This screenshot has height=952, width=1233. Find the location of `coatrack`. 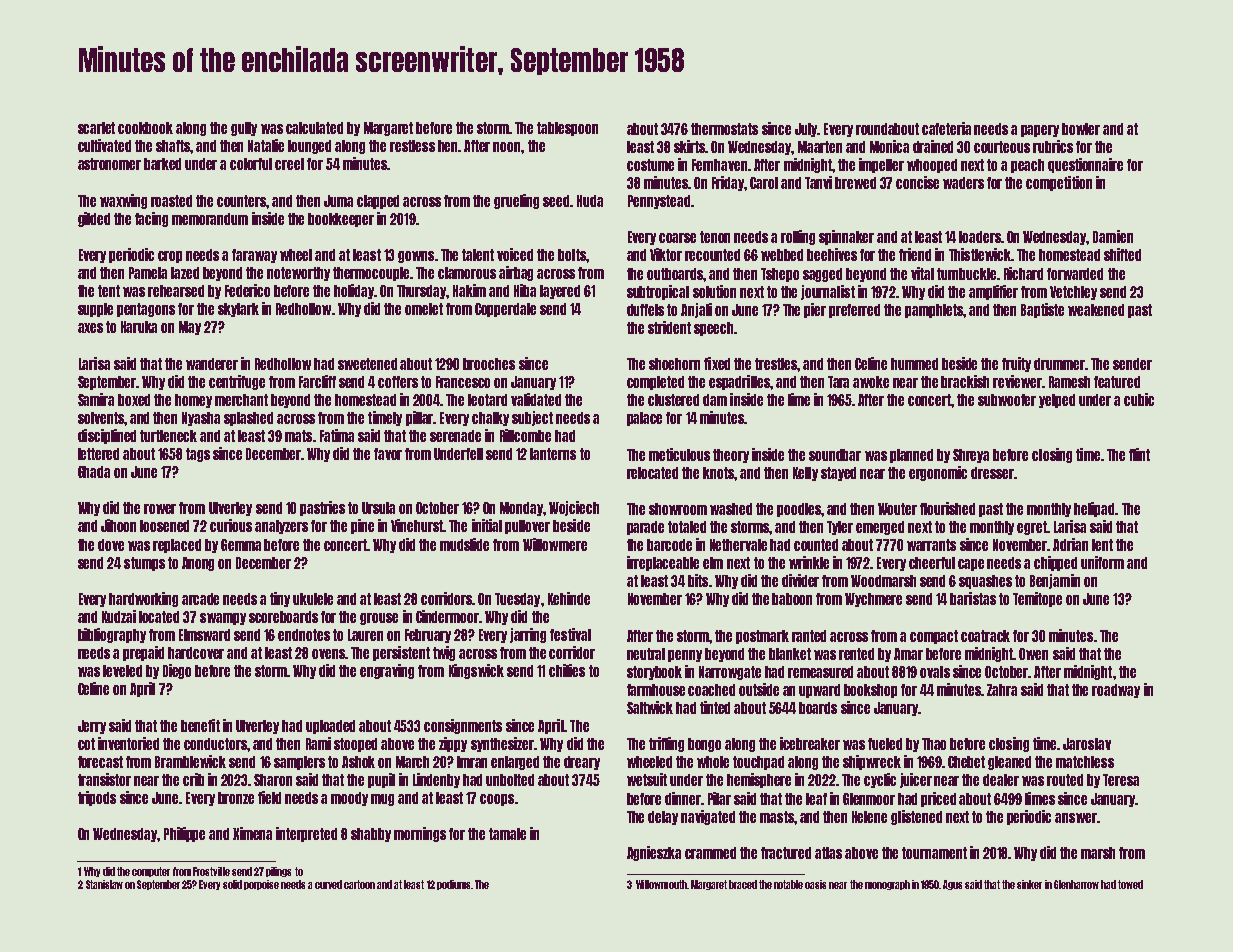

coatrack is located at coordinates (985, 636).
